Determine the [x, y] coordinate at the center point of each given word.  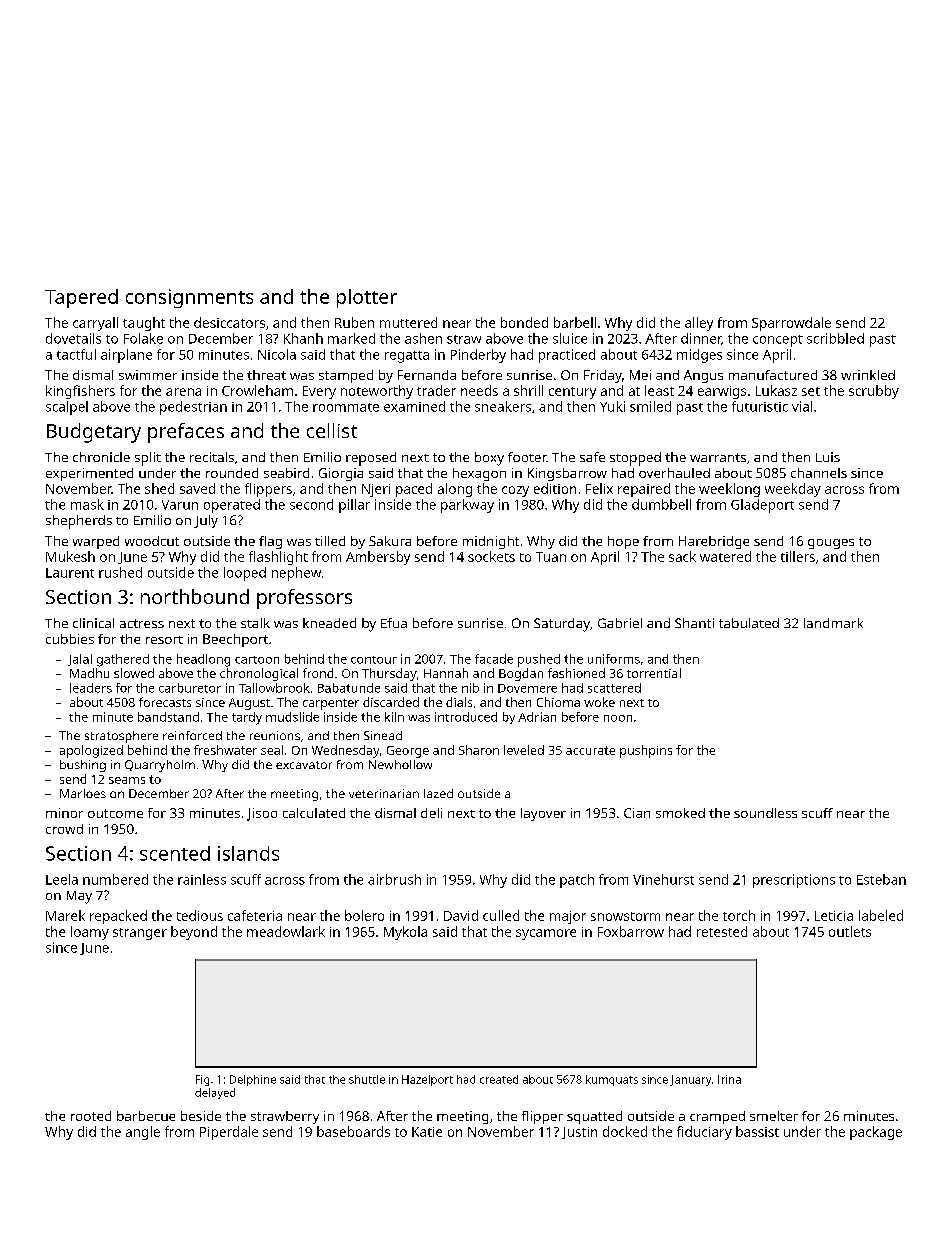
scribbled [835, 338]
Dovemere [527, 688]
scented [175, 853]
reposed [371, 459]
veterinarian [384, 793]
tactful [76, 354]
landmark [833, 623]
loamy [90, 933]
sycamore [546, 934]
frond [318, 673]
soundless [765, 813]
